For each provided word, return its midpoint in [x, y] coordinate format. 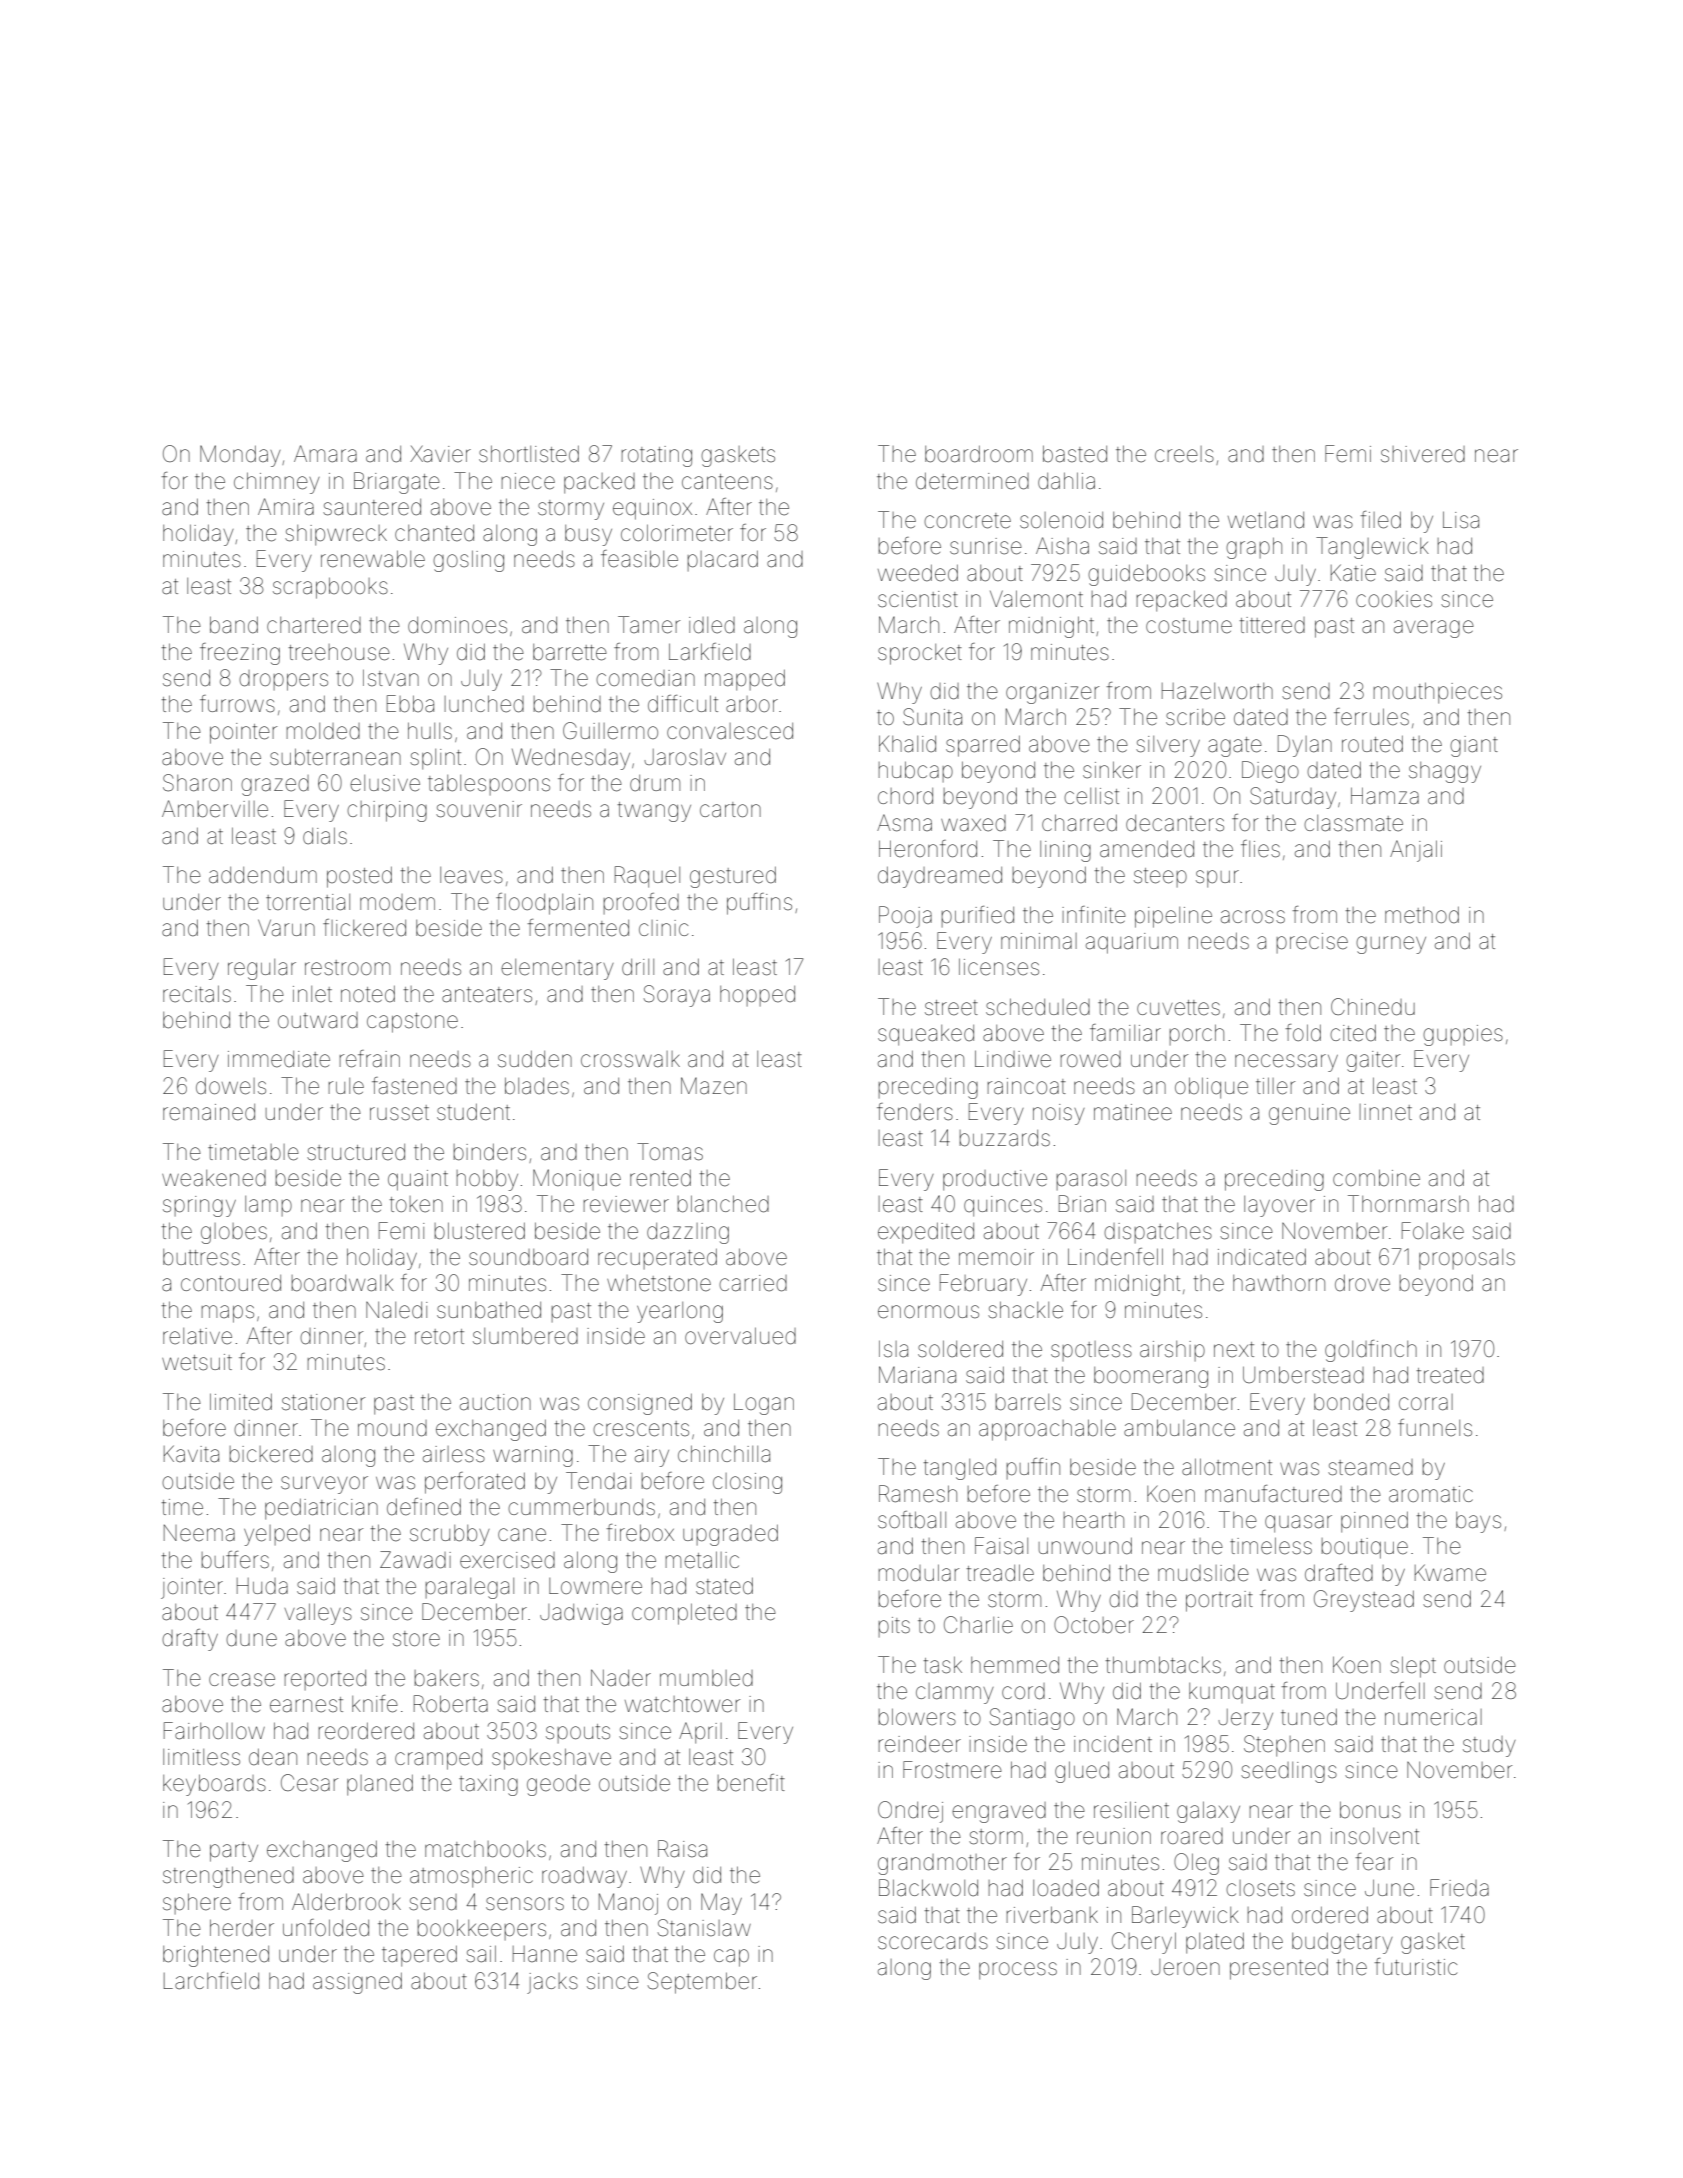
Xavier [440, 454]
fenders [915, 1112]
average [1434, 629]
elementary [557, 969]
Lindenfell [1115, 1257]
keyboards [214, 1785]
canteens [727, 482]
